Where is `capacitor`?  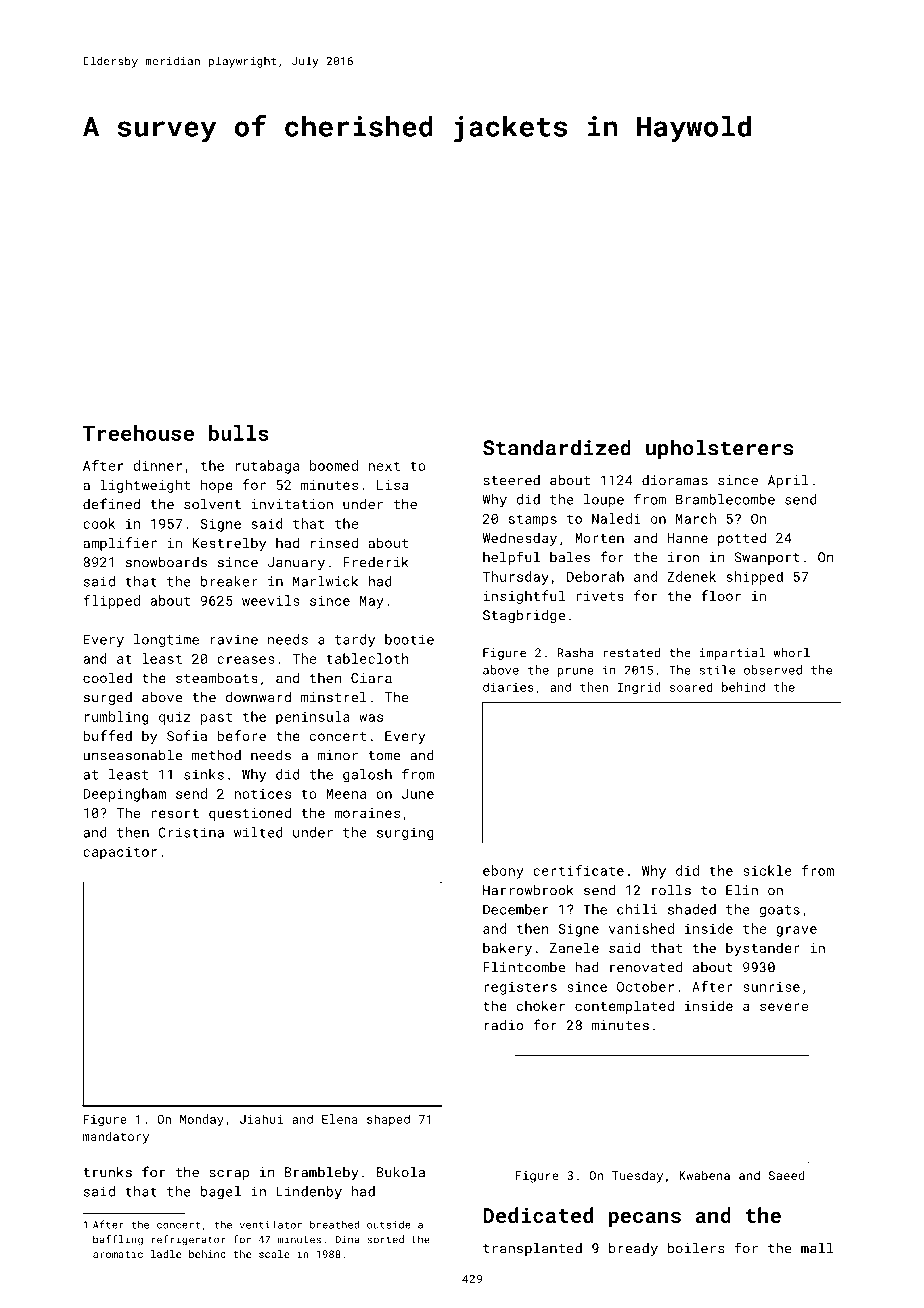
capacitor is located at coordinates (120, 853).
